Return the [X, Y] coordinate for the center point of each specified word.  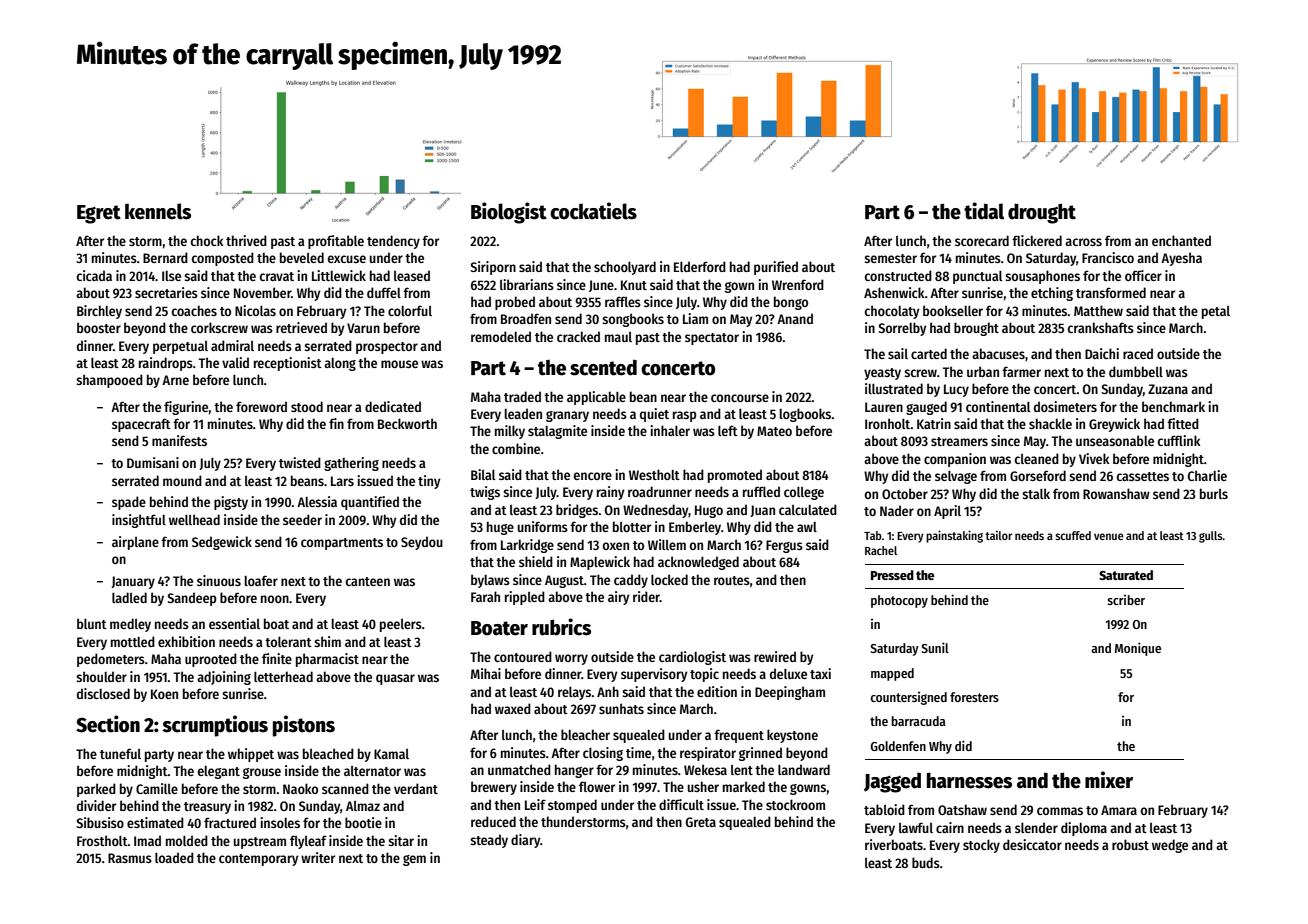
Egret [99, 214]
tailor [998, 535]
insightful [139, 521]
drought [1042, 213]
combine [516, 448]
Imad [147, 840]
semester [890, 258]
